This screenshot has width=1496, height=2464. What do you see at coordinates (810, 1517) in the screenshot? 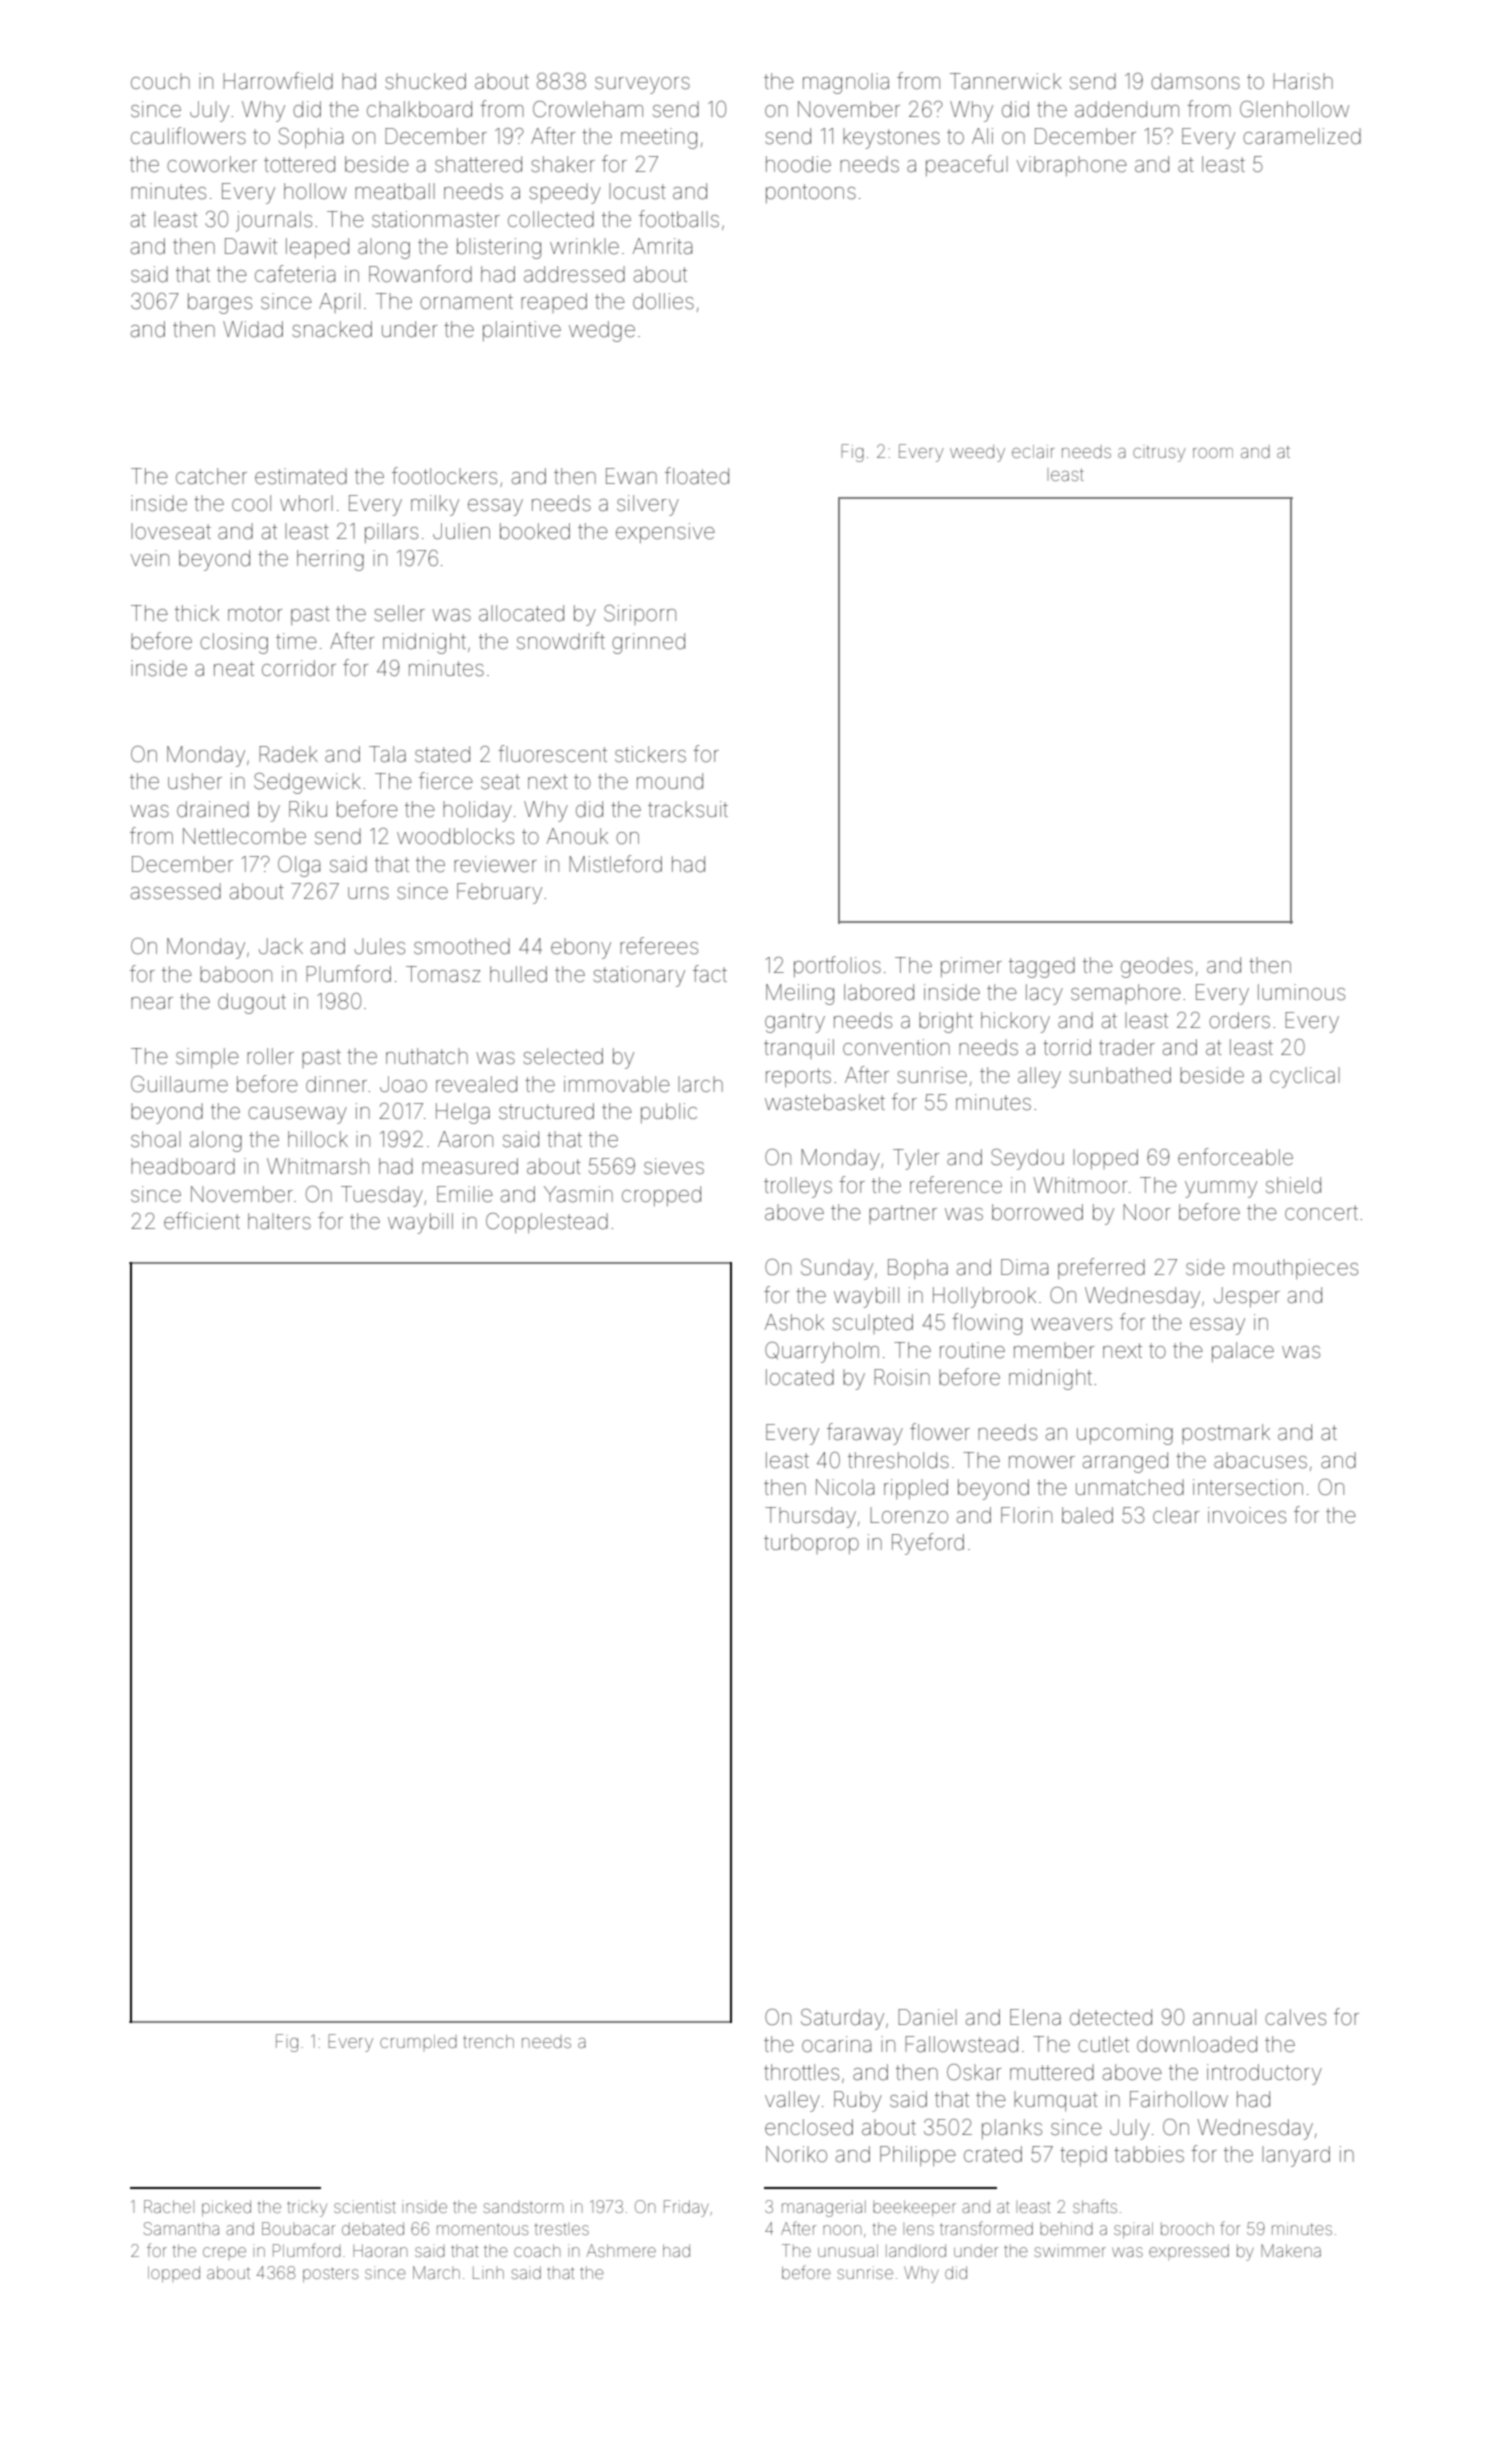
I see `Thursday` at bounding box center [810, 1517].
